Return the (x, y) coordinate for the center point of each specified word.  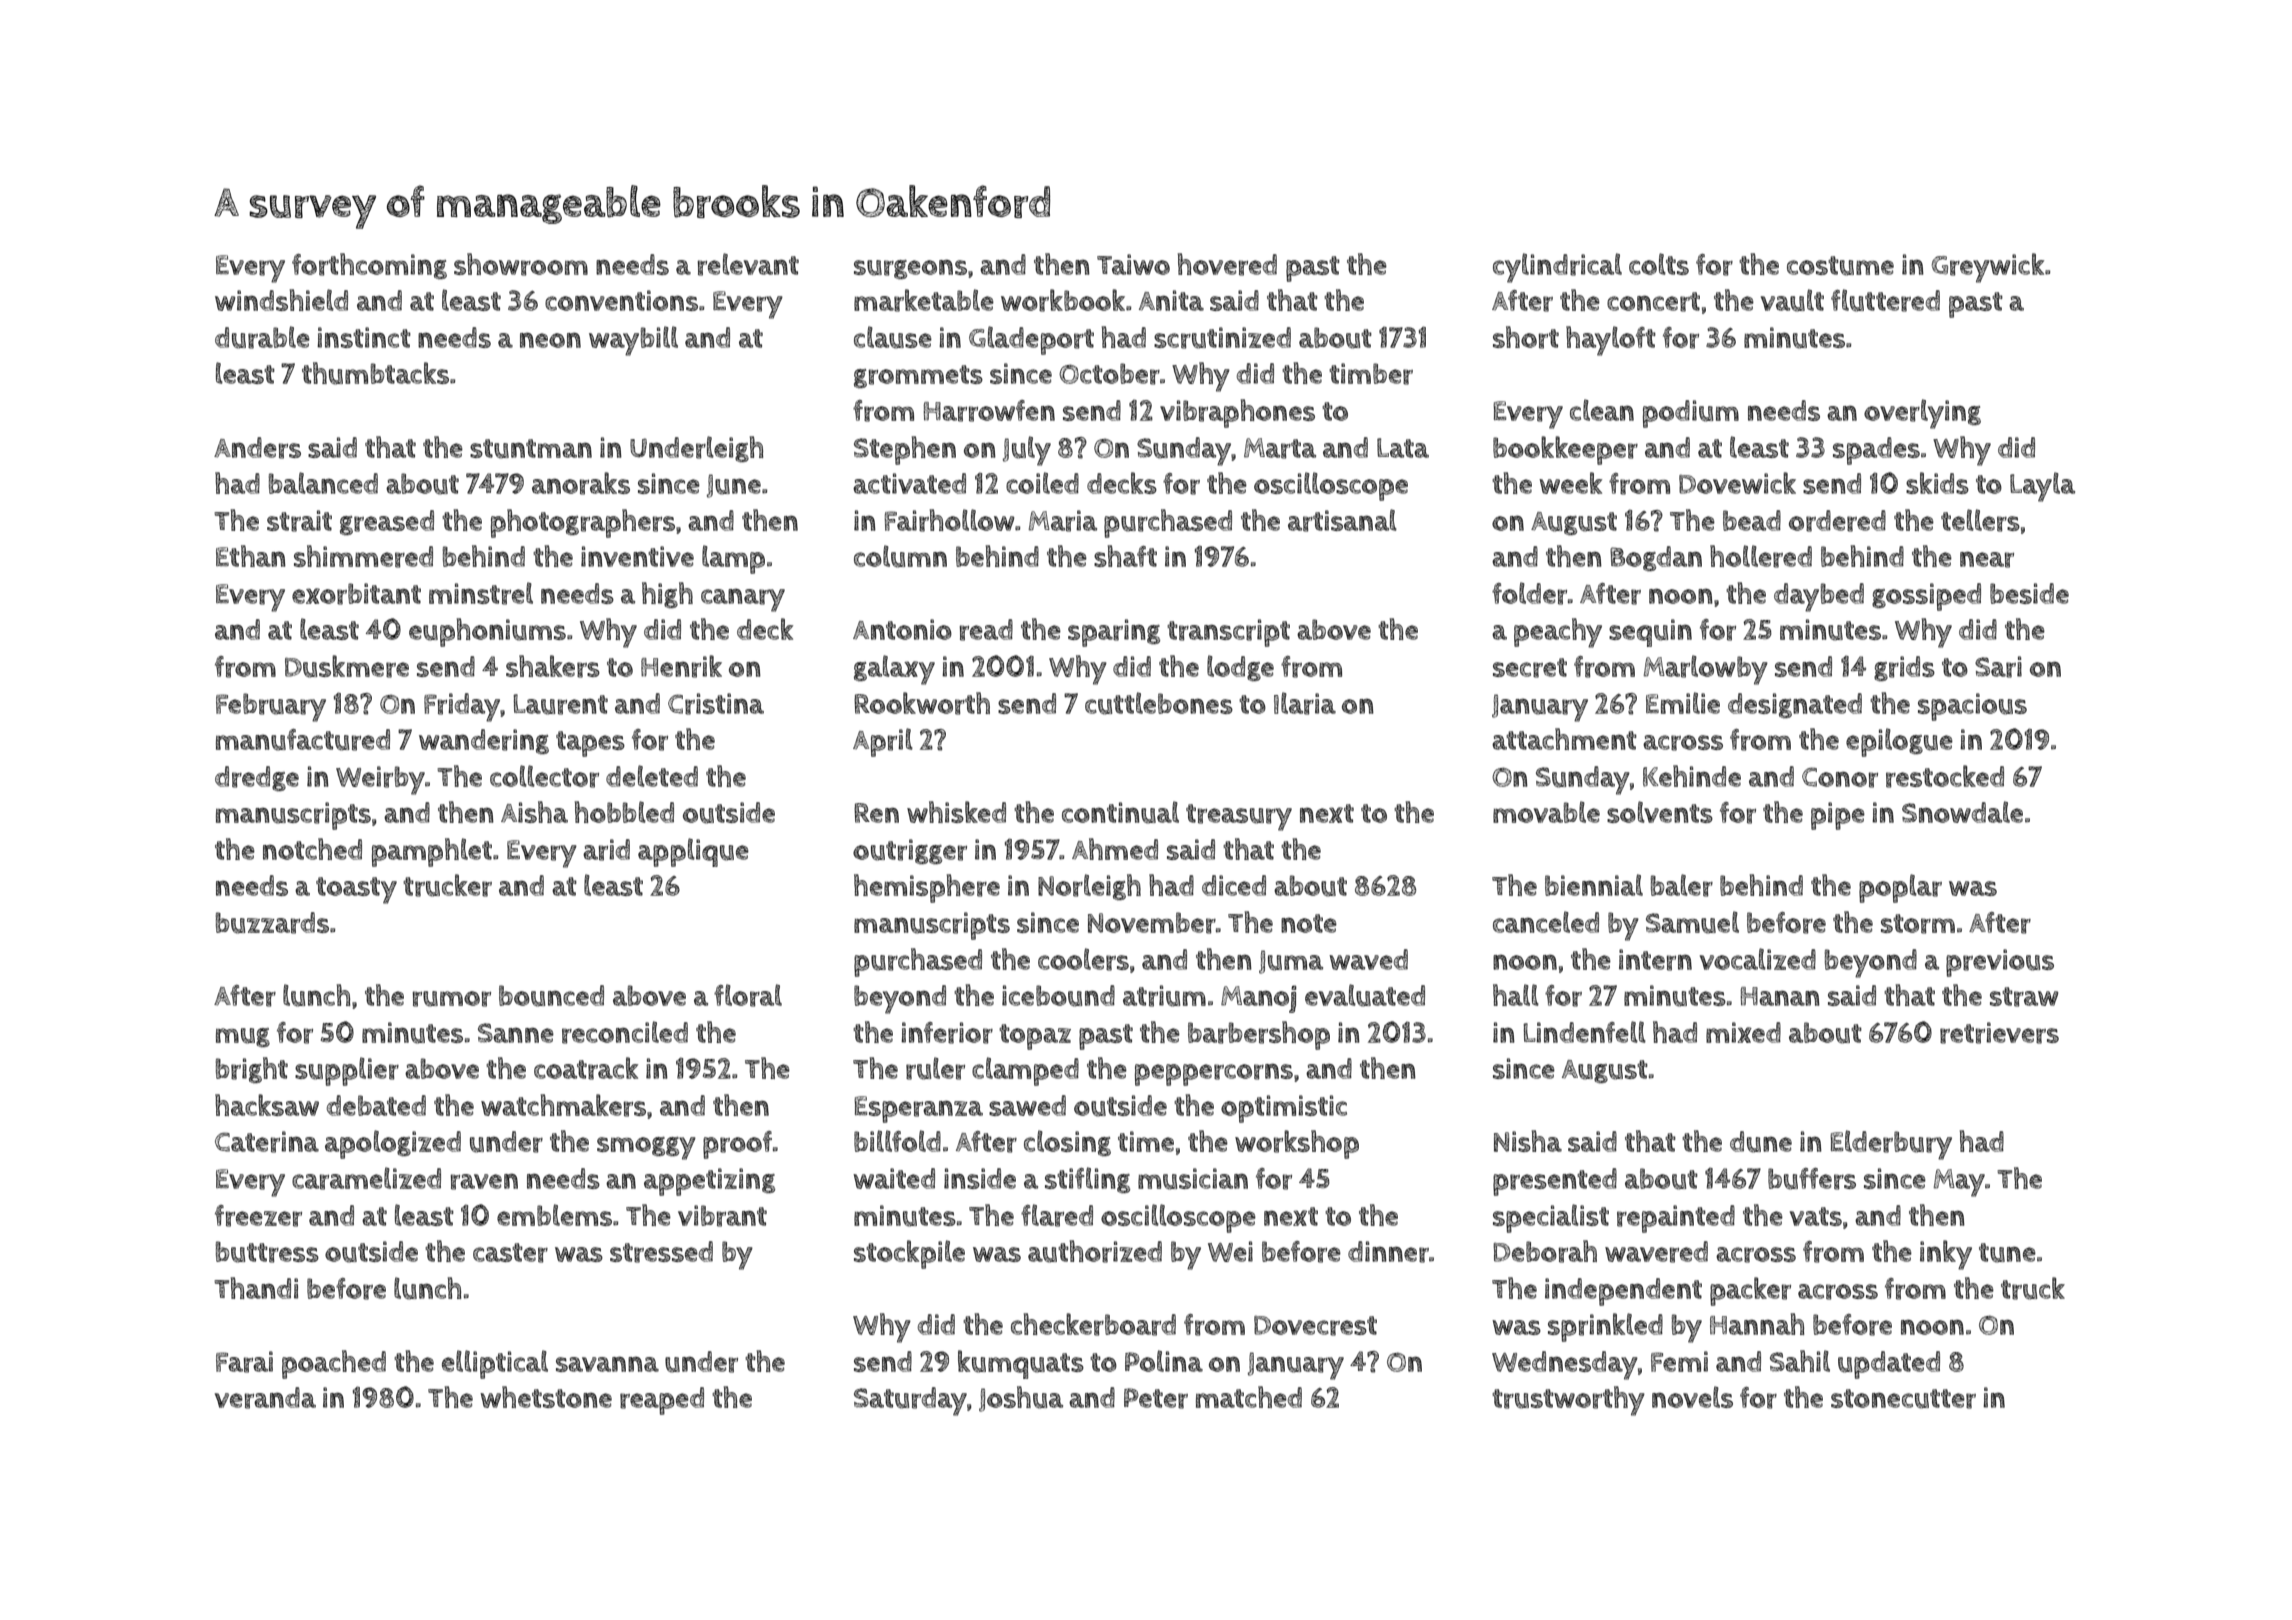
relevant (748, 264)
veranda (265, 1398)
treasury (1239, 817)
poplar (1900, 888)
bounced (551, 996)
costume (1840, 266)
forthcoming (369, 266)
